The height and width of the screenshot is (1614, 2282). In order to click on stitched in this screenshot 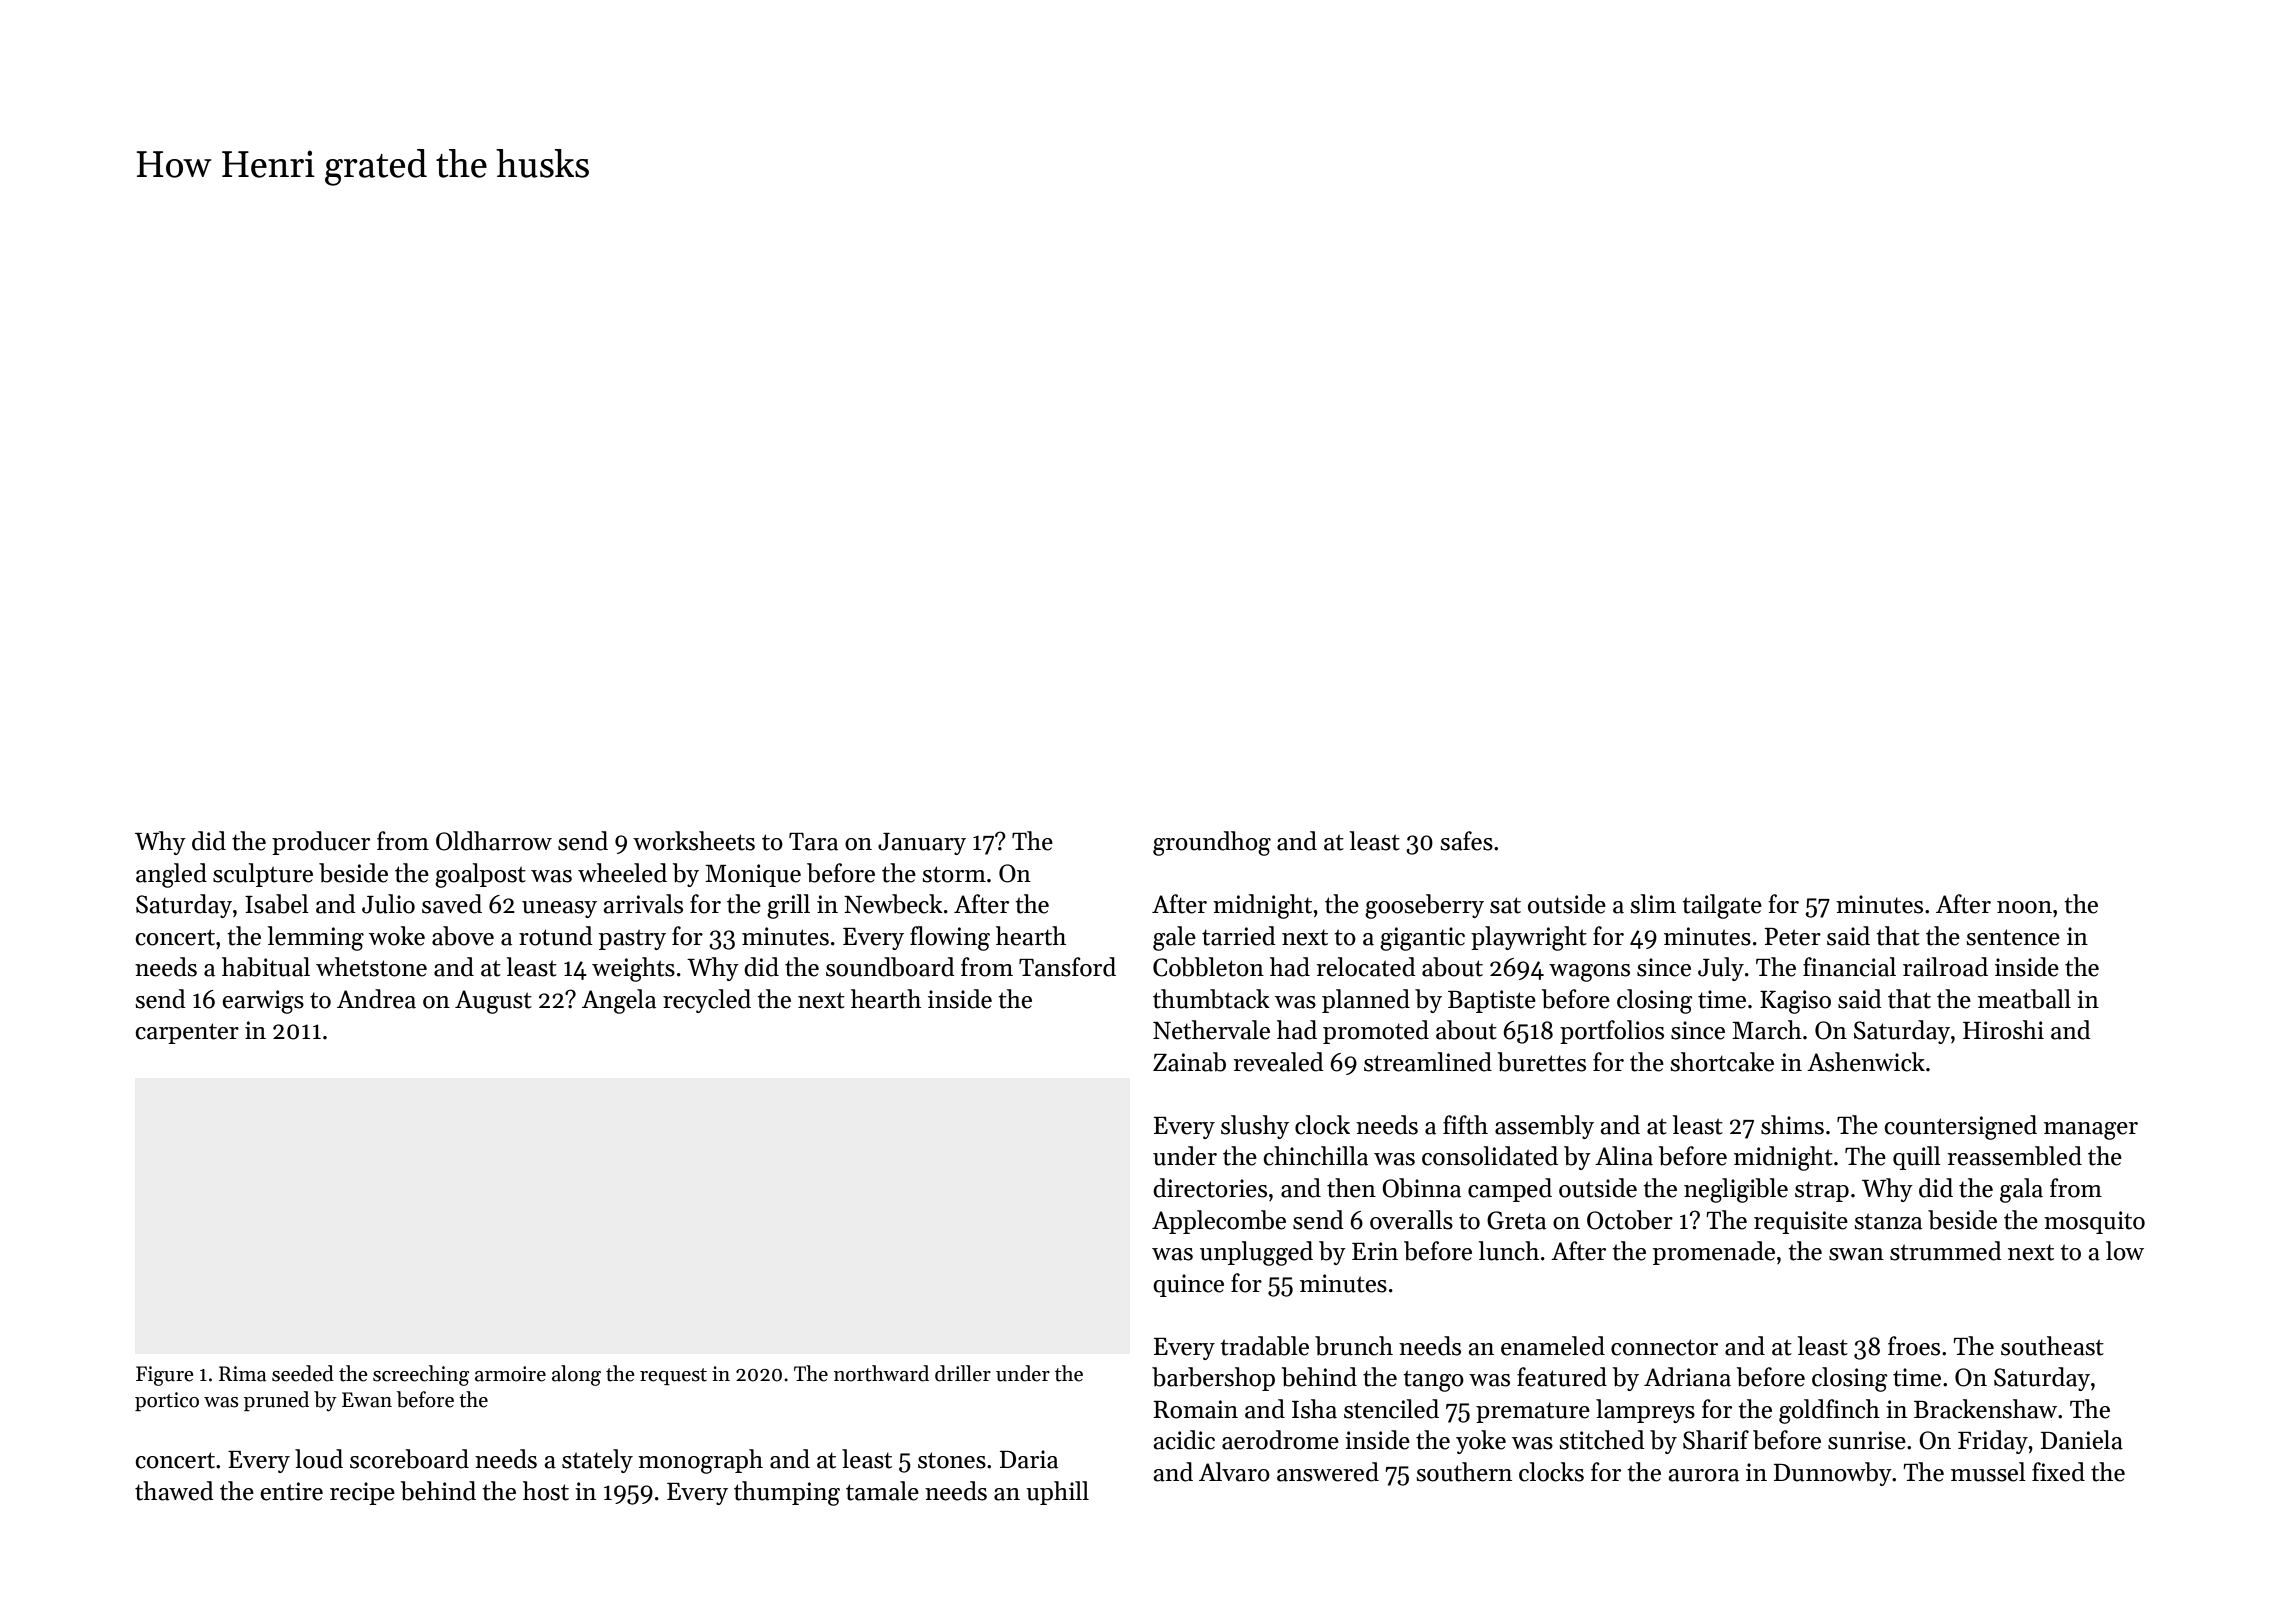, I will do `click(1602, 1440)`.
